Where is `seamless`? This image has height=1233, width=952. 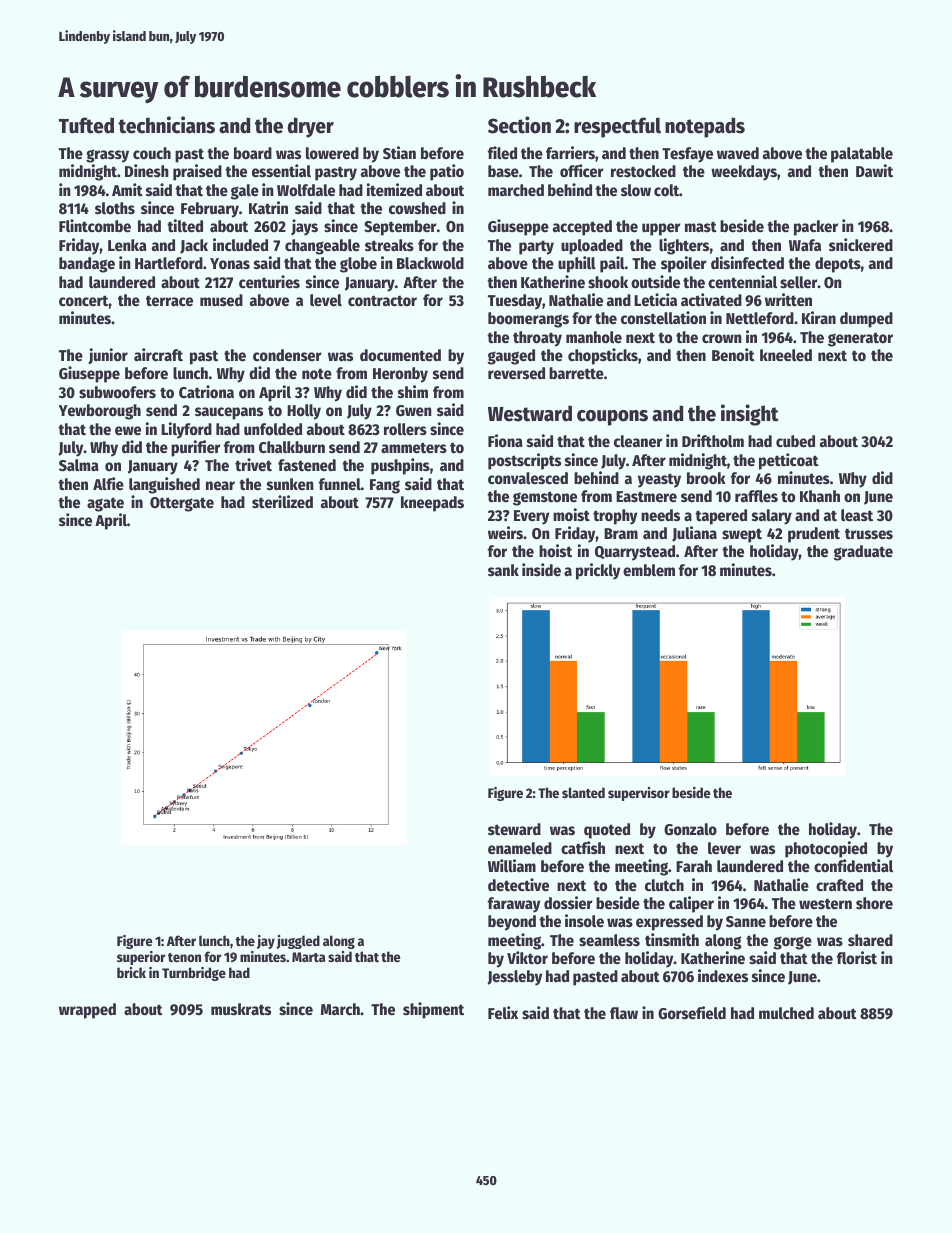
seamless is located at coordinates (609, 940).
